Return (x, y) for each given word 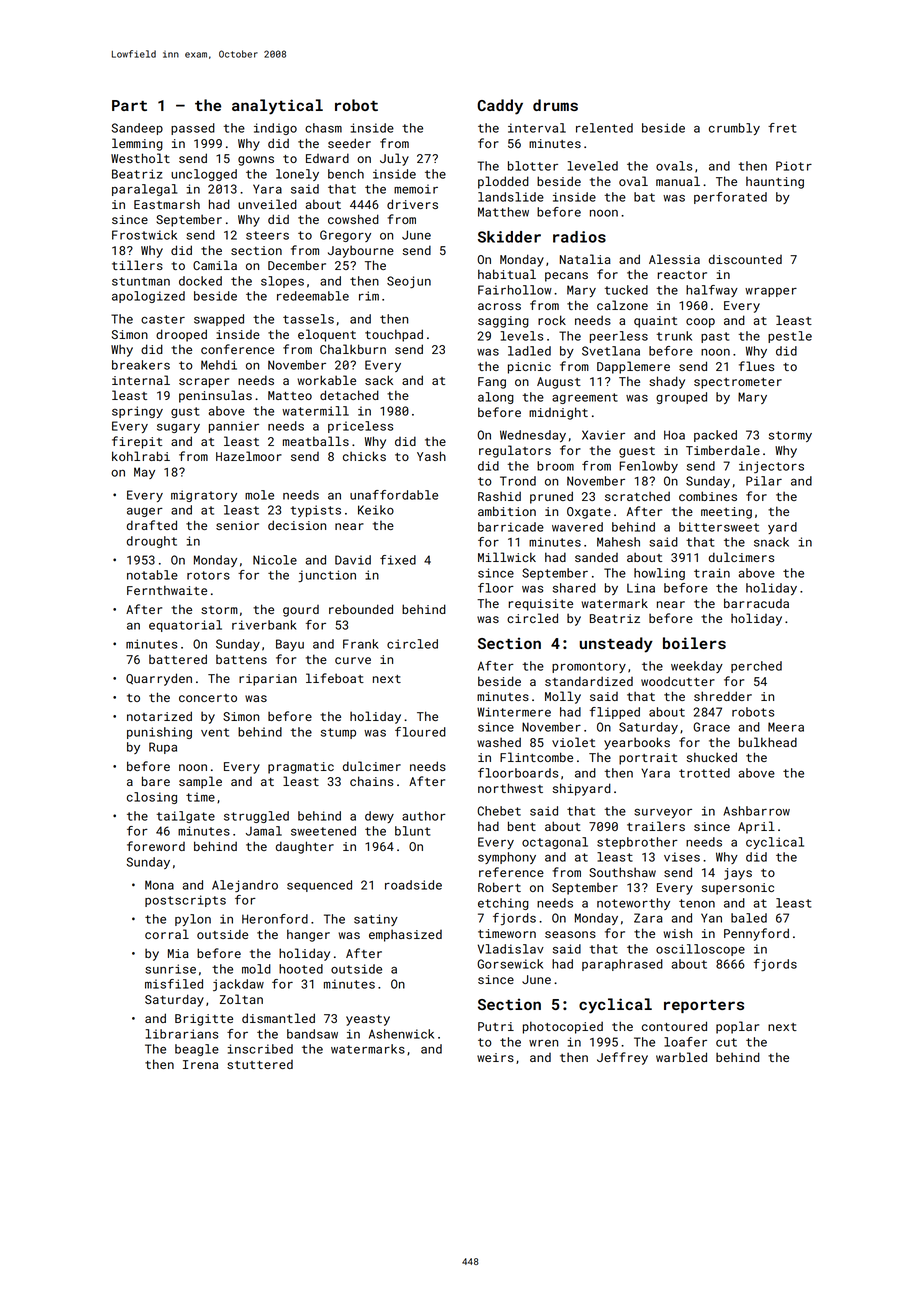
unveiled (267, 204)
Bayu (290, 645)
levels (522, 336)
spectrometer (738, 383)
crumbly (734, 129)
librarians (182, 1034)
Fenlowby (648, 467)
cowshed (353, 219)
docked (200, 281)
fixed (398, 560)
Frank (361, 644)
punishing (159, 733)
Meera (786, 727)
